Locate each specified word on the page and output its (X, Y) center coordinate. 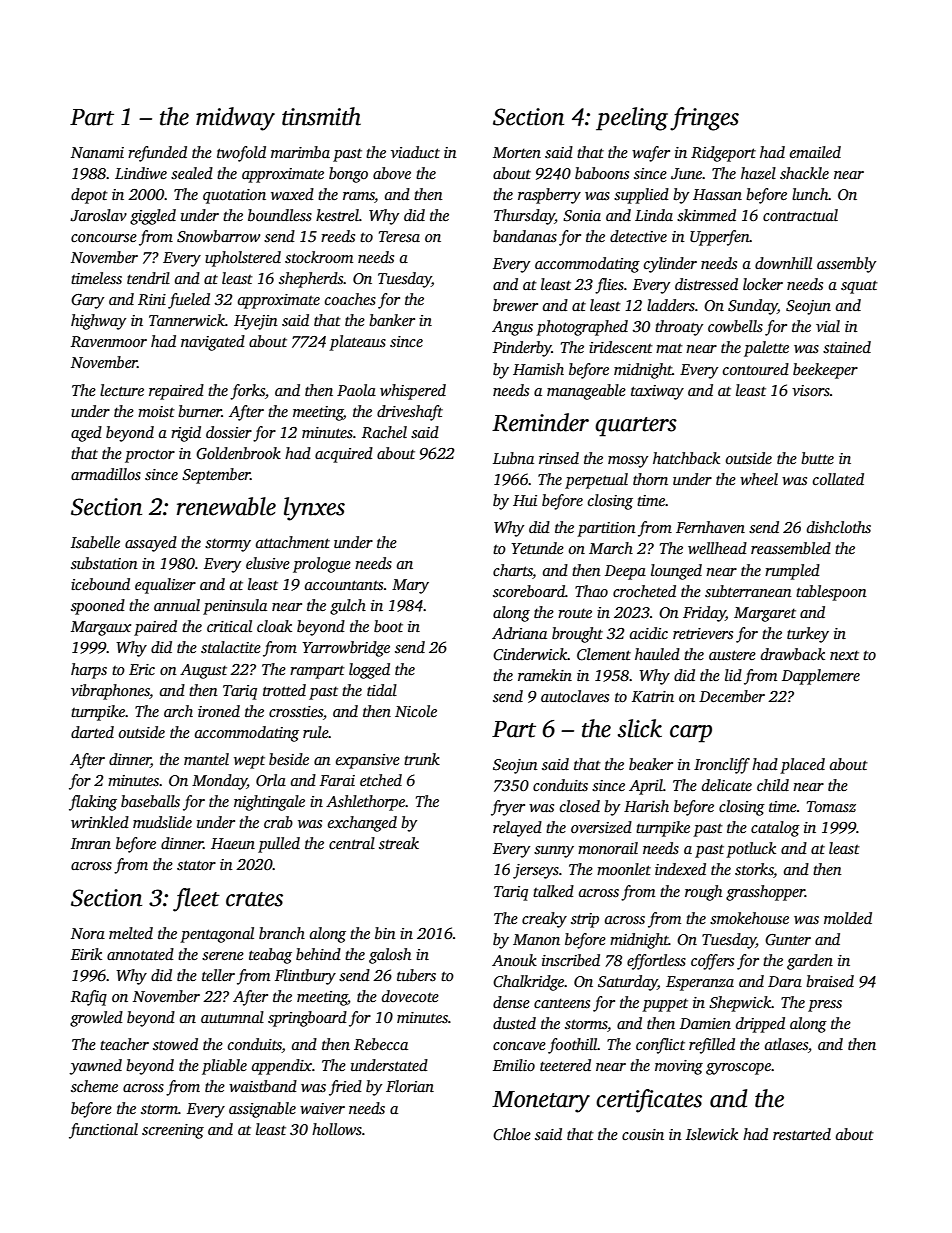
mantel (206, 759)
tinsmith (321, 116)
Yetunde (537, 548)
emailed (815, 152)
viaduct (415, 152)
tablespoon (831, 593)
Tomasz (831, 806)
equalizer (165, 586)
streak (399, 843)
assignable (262, 1110)
